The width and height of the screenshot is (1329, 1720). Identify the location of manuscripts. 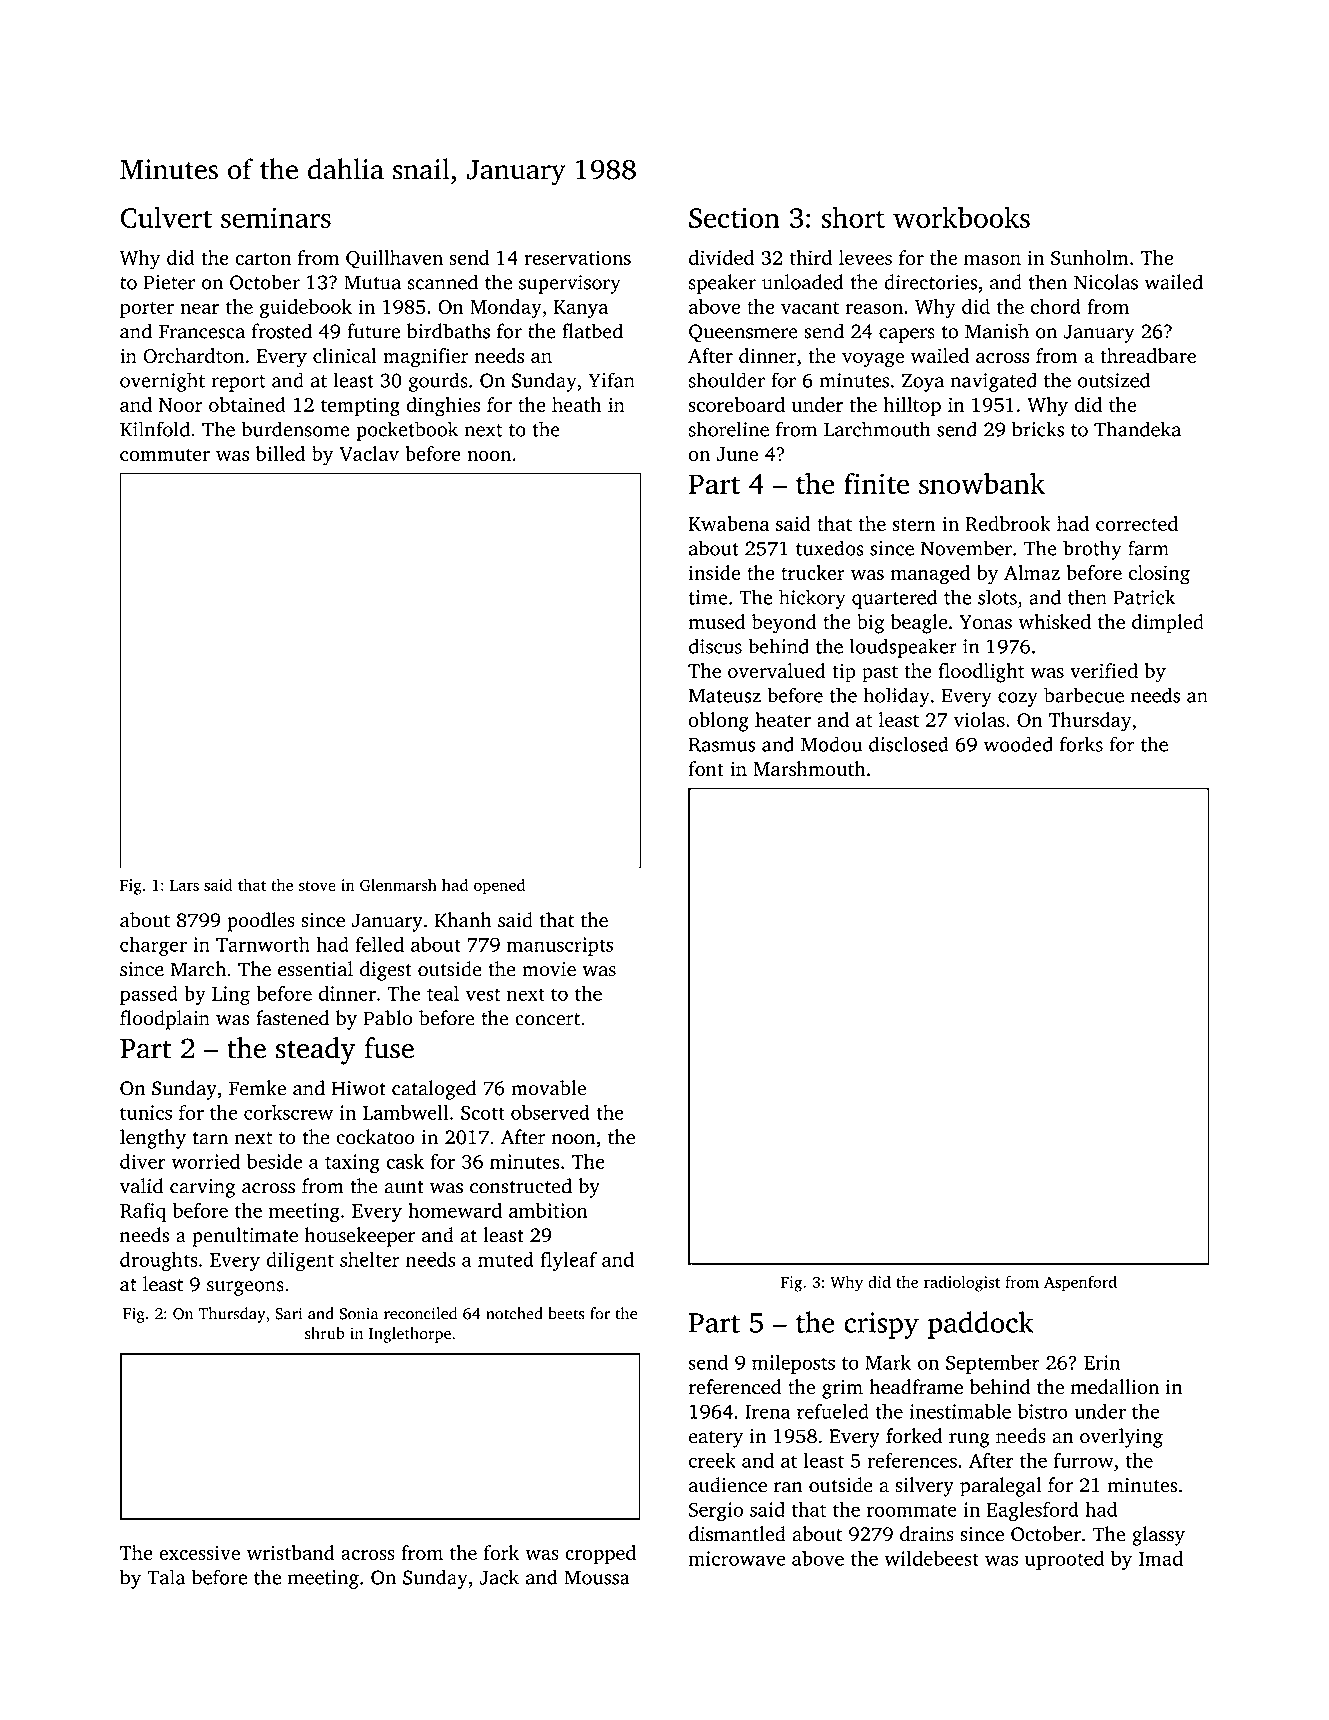
(560, 946).
